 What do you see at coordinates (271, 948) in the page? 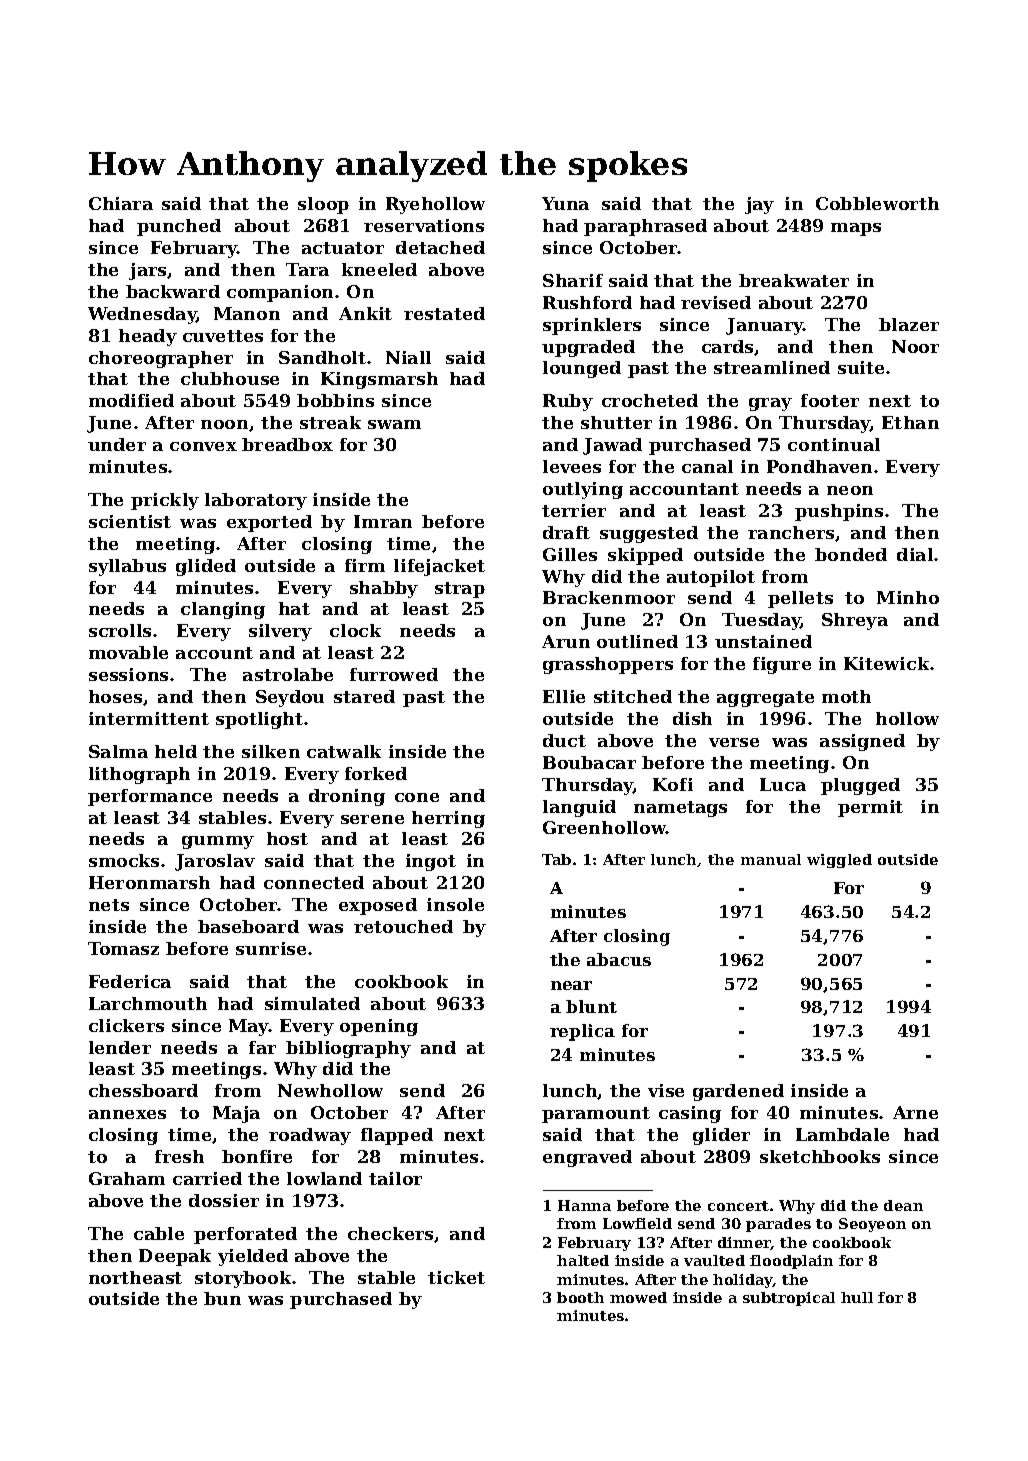
I see `sunrise` at bounding box center [271, 948].
